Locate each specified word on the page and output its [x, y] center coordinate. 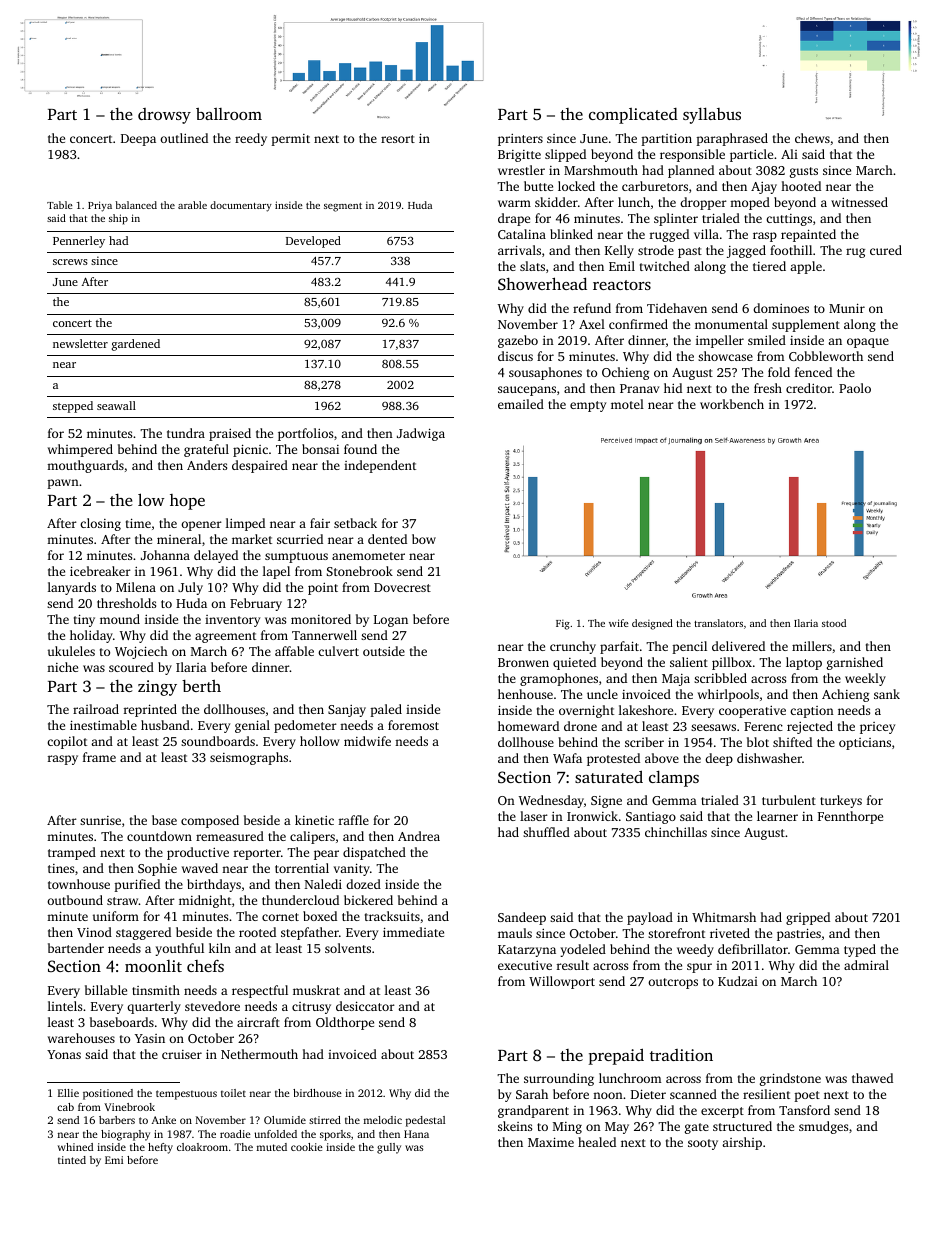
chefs [205, 965]
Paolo [855, 388]
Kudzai [738, 981]
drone [580, 726]
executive [525, 965]
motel [627, 404]
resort [398, 139]
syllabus [712, 116]
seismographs [249, 758]
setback [355, 523]
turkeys [841, 801]
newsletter [80, 343]
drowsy [164, 116]
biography [125, 1135]
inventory [232, 621]
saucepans [527, 391]
